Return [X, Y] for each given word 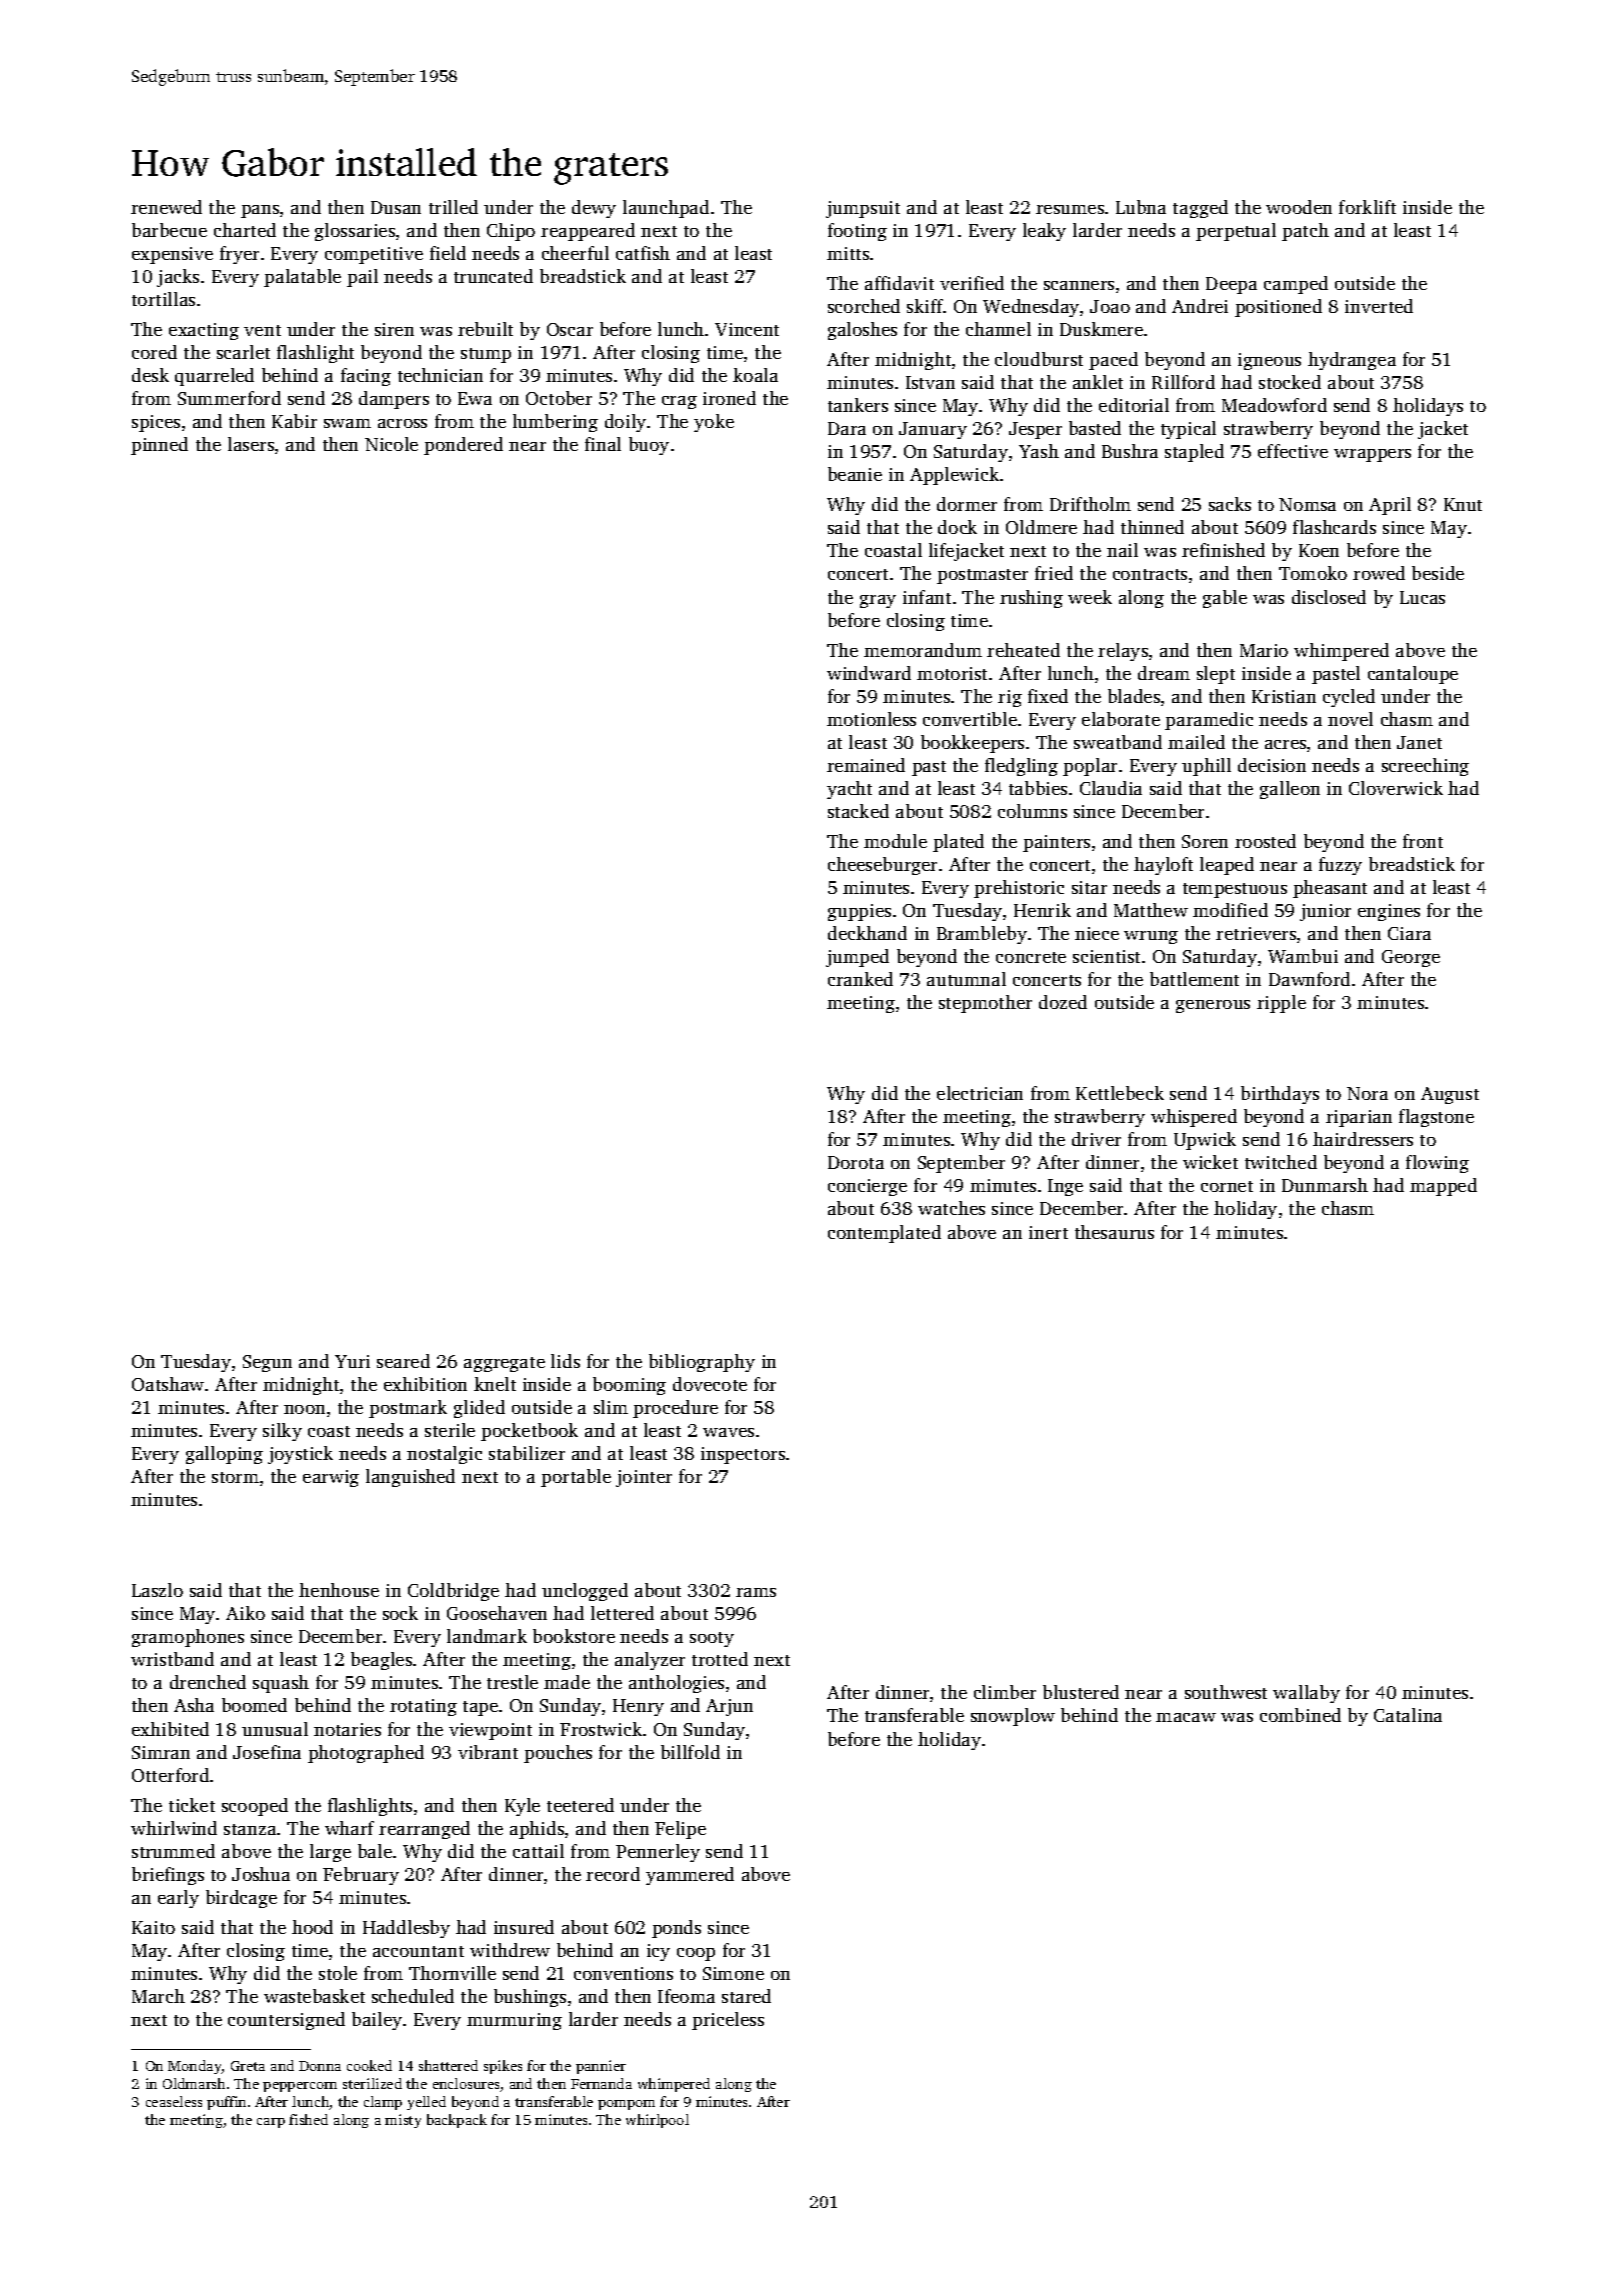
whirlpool [657, 2121]
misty [403, 2121]
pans [260, 211]
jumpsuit [863, 209]
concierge [867, 1187]
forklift [1367, 207]
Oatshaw [168, 1384]
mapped [1443, 1187]
